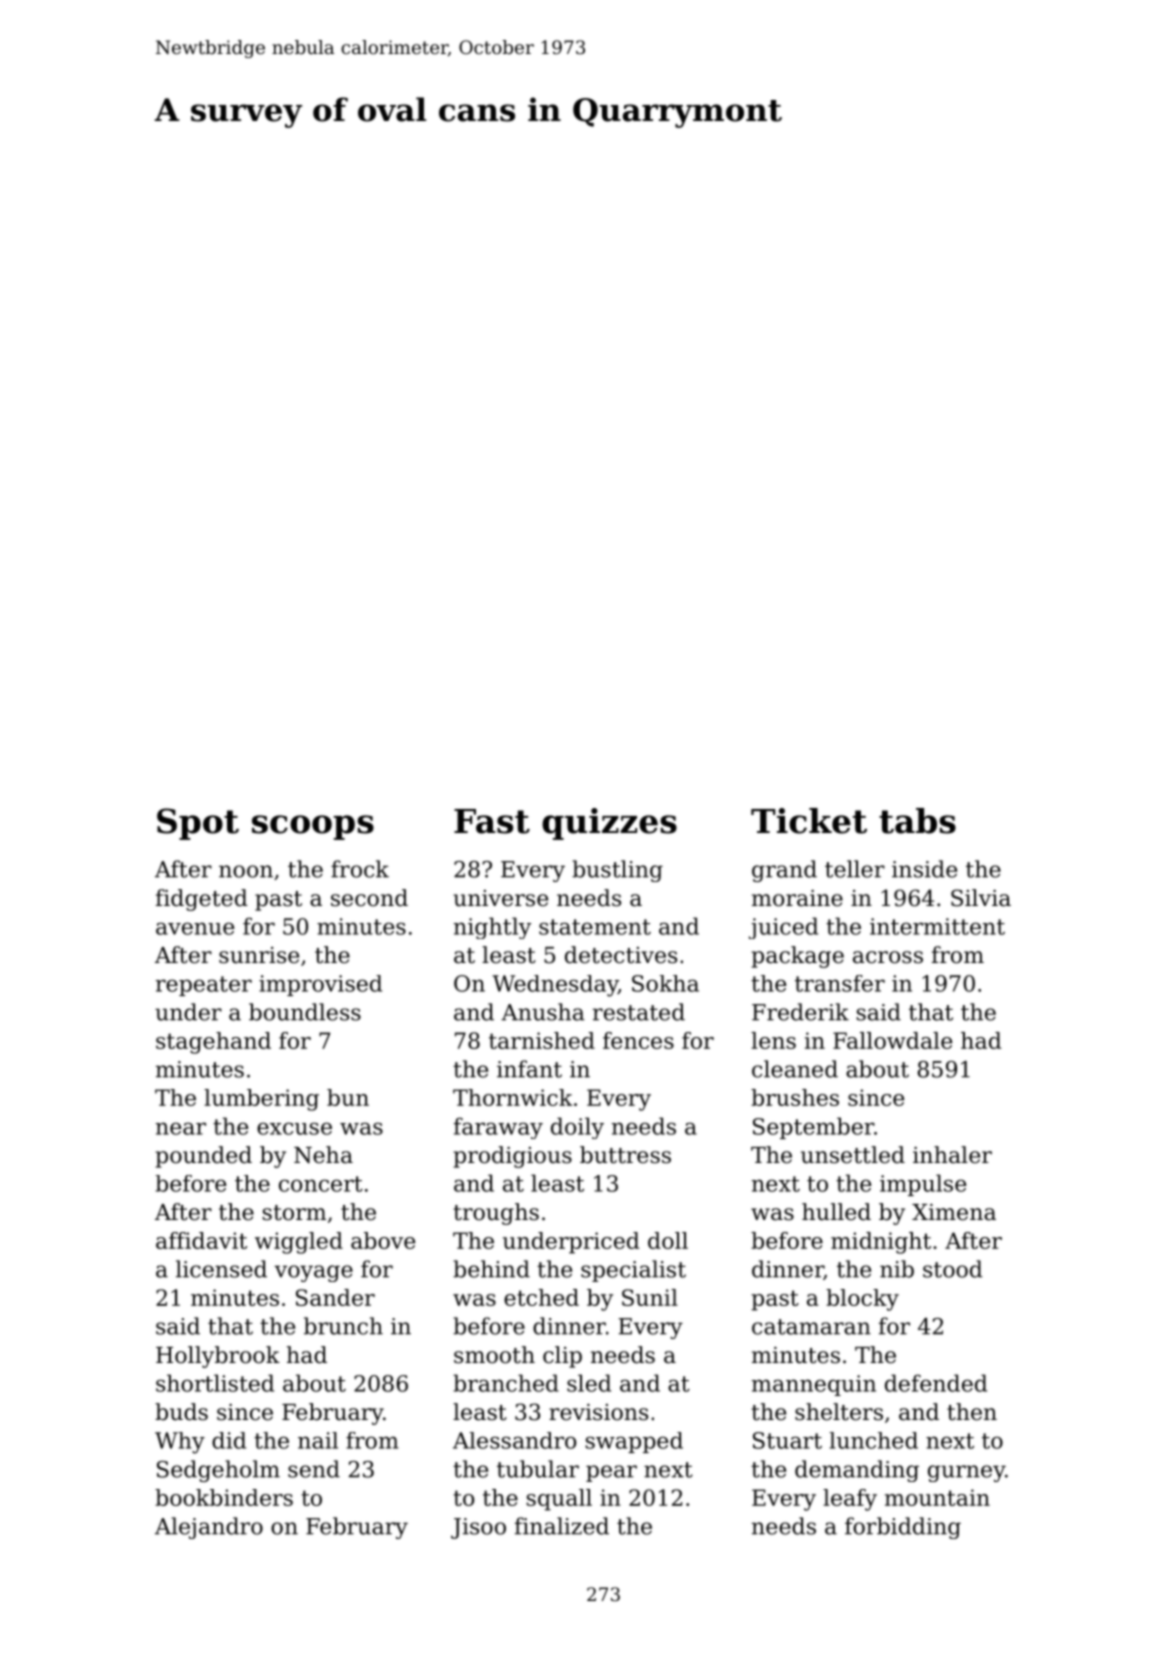  I want to click on doily, so click(577, 1128).
